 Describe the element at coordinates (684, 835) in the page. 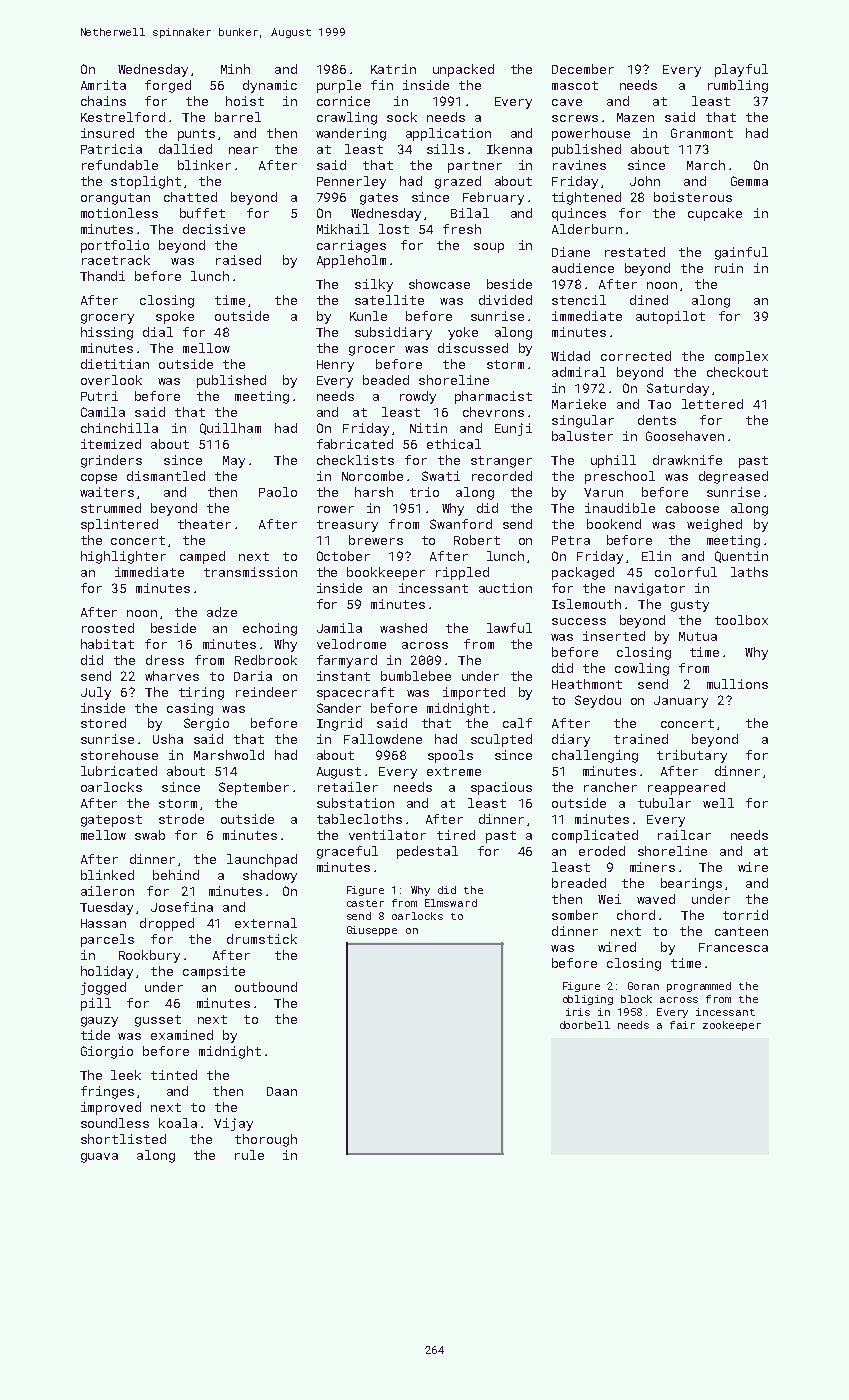

I see `railcar` at that location.
